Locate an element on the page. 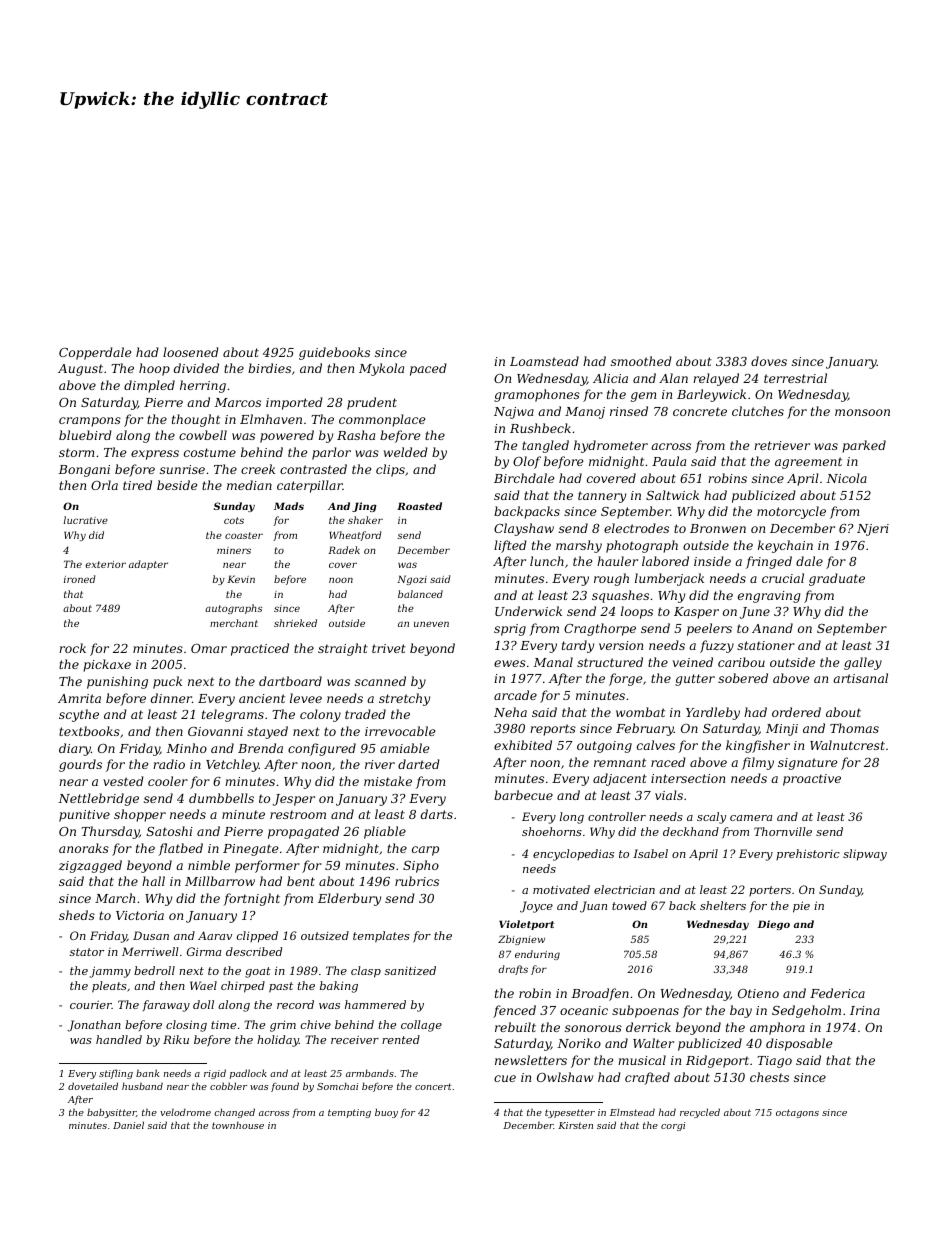  Ngozi is located at coordinates (412, 580).
